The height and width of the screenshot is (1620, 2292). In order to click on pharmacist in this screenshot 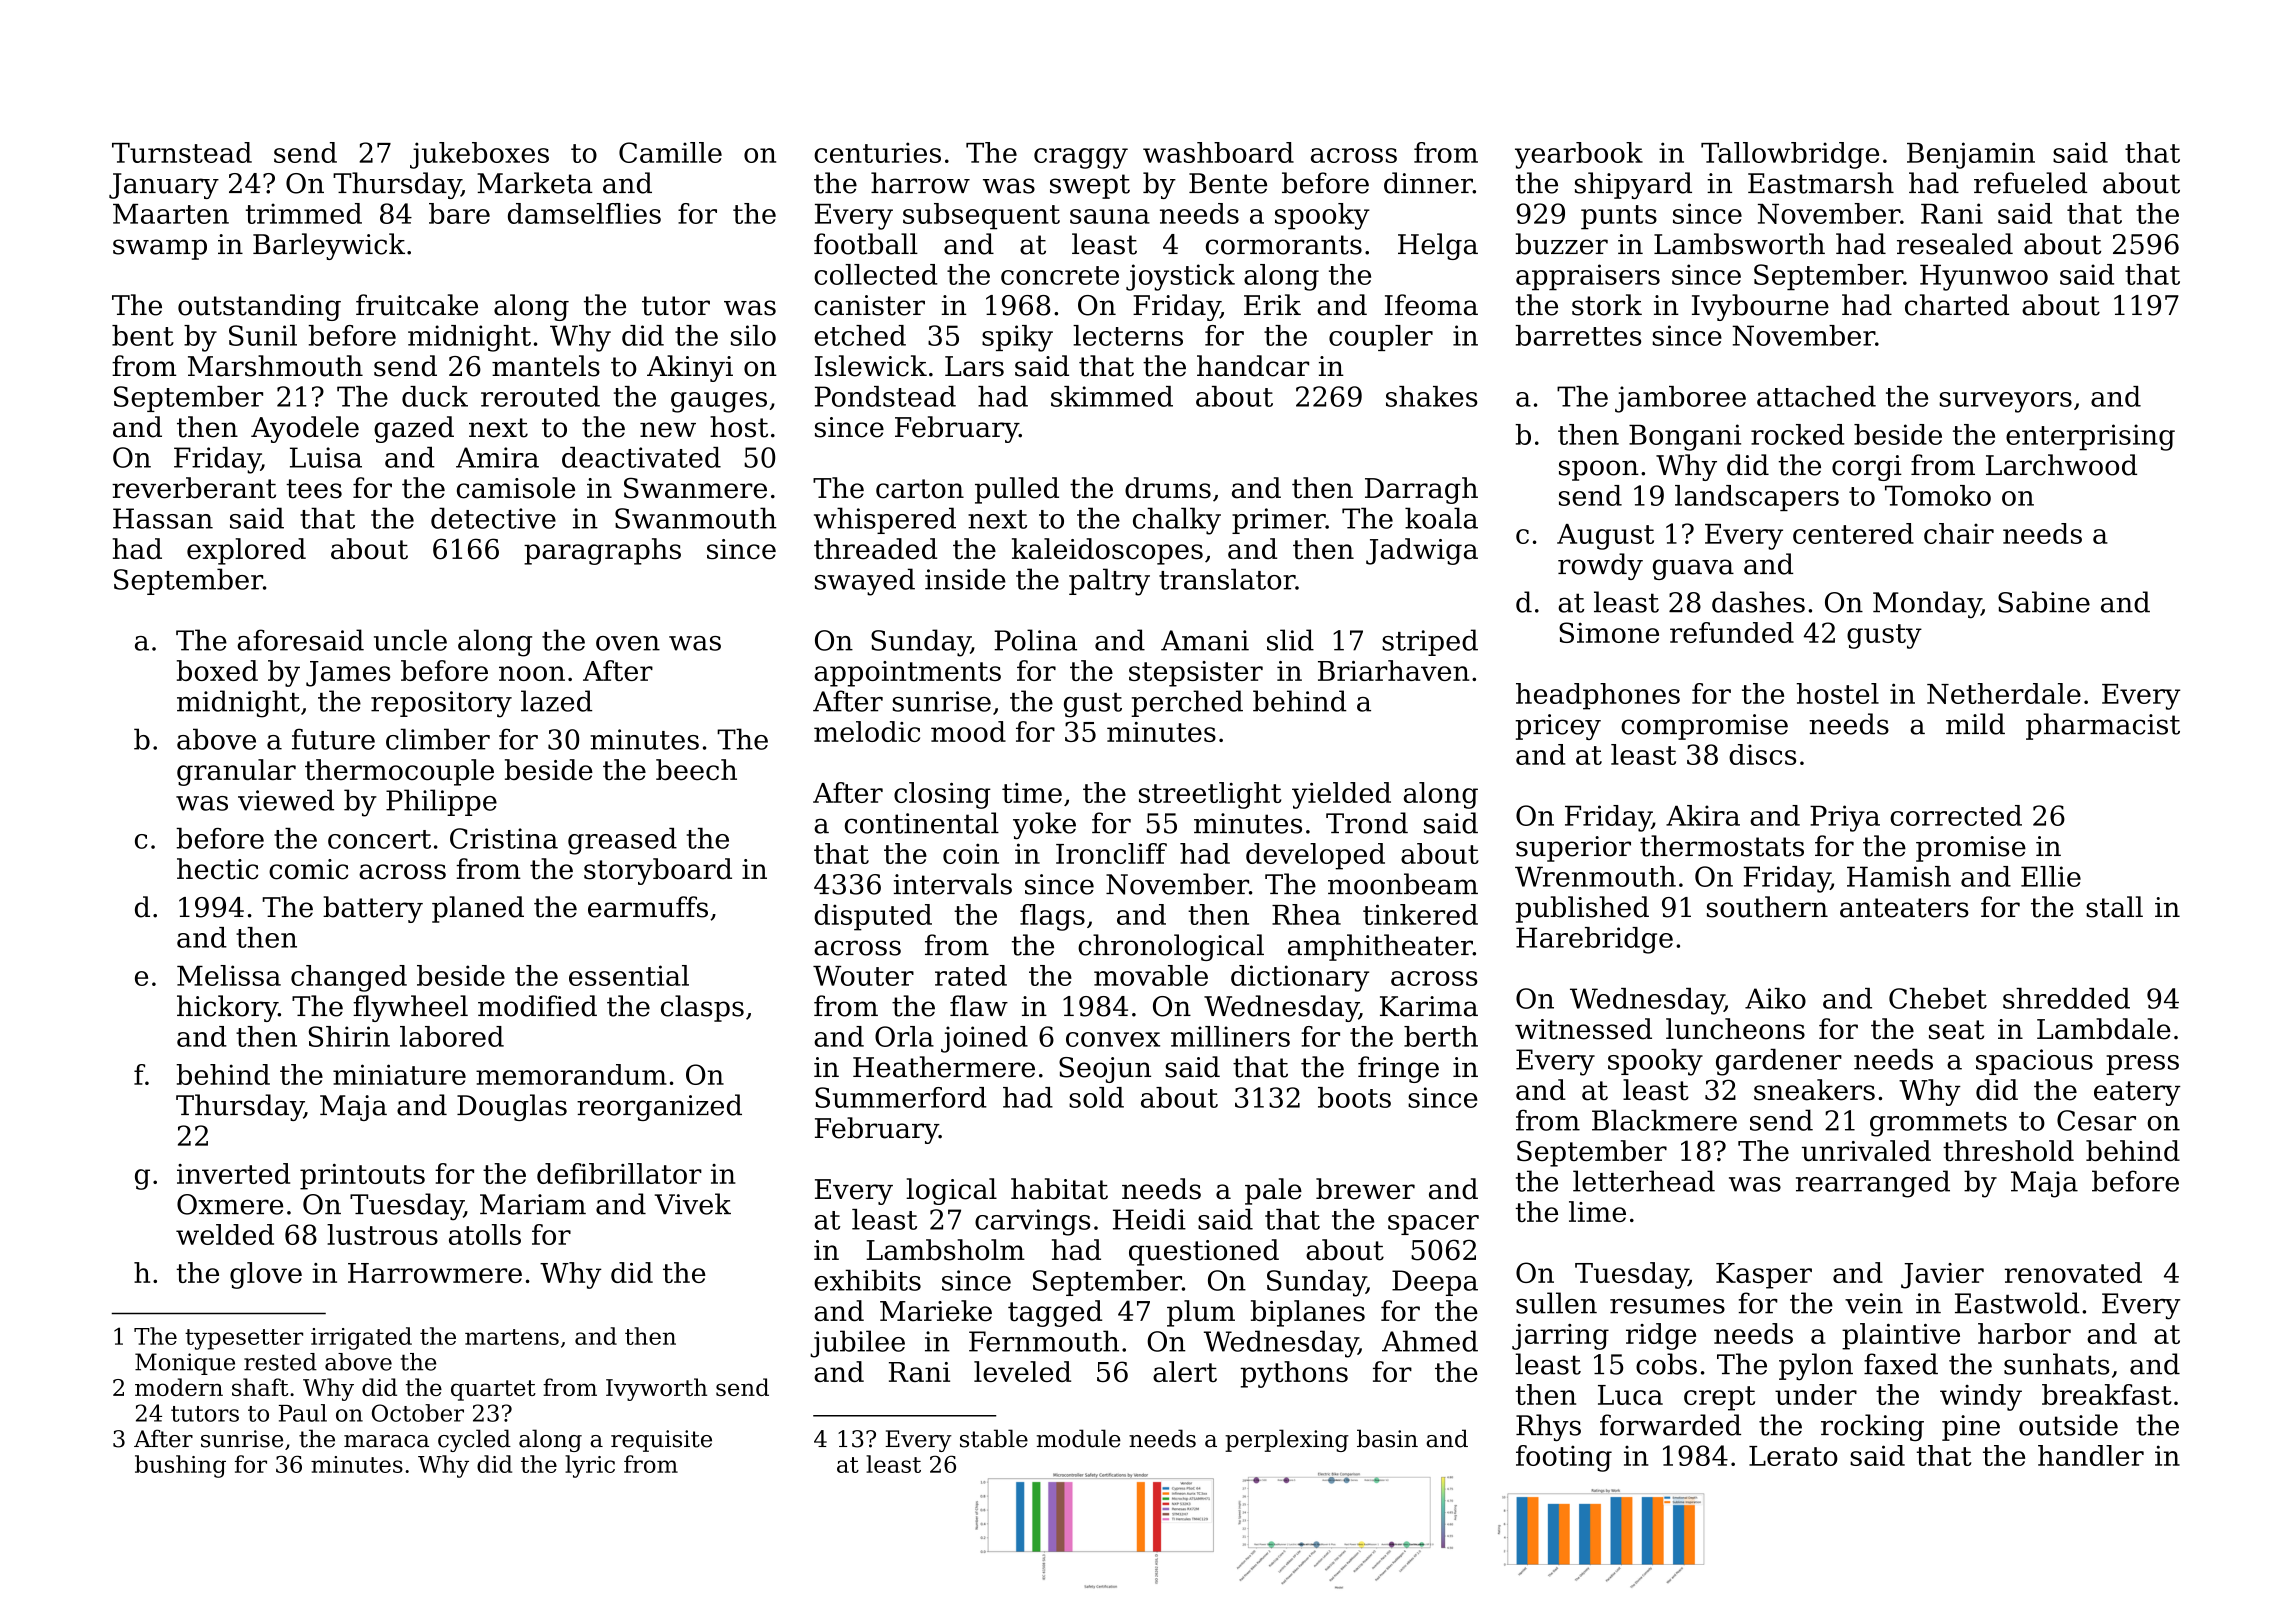, I will do `click(2103, 726)`.
